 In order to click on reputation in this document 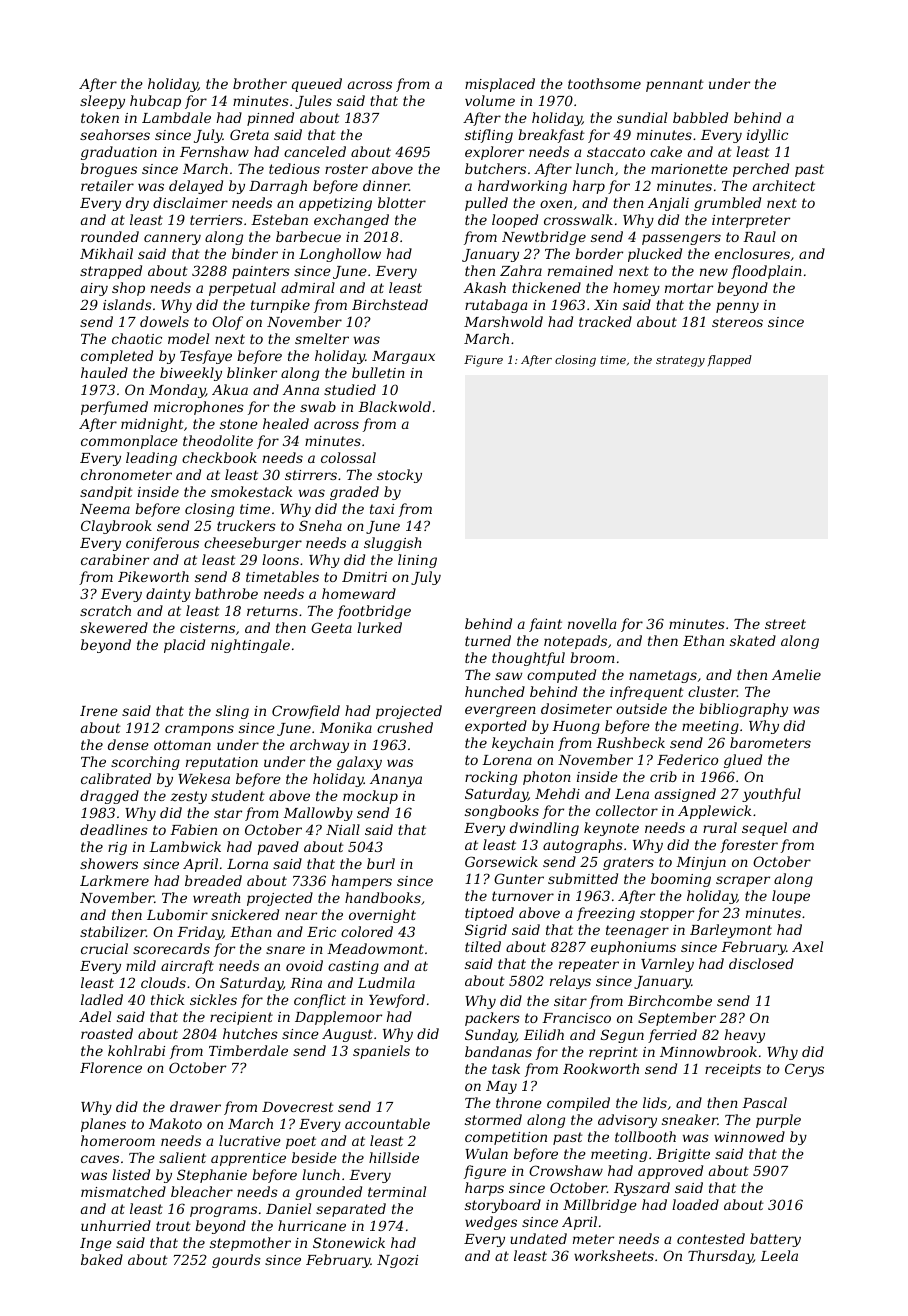, I will do `click(222, 763)`.
